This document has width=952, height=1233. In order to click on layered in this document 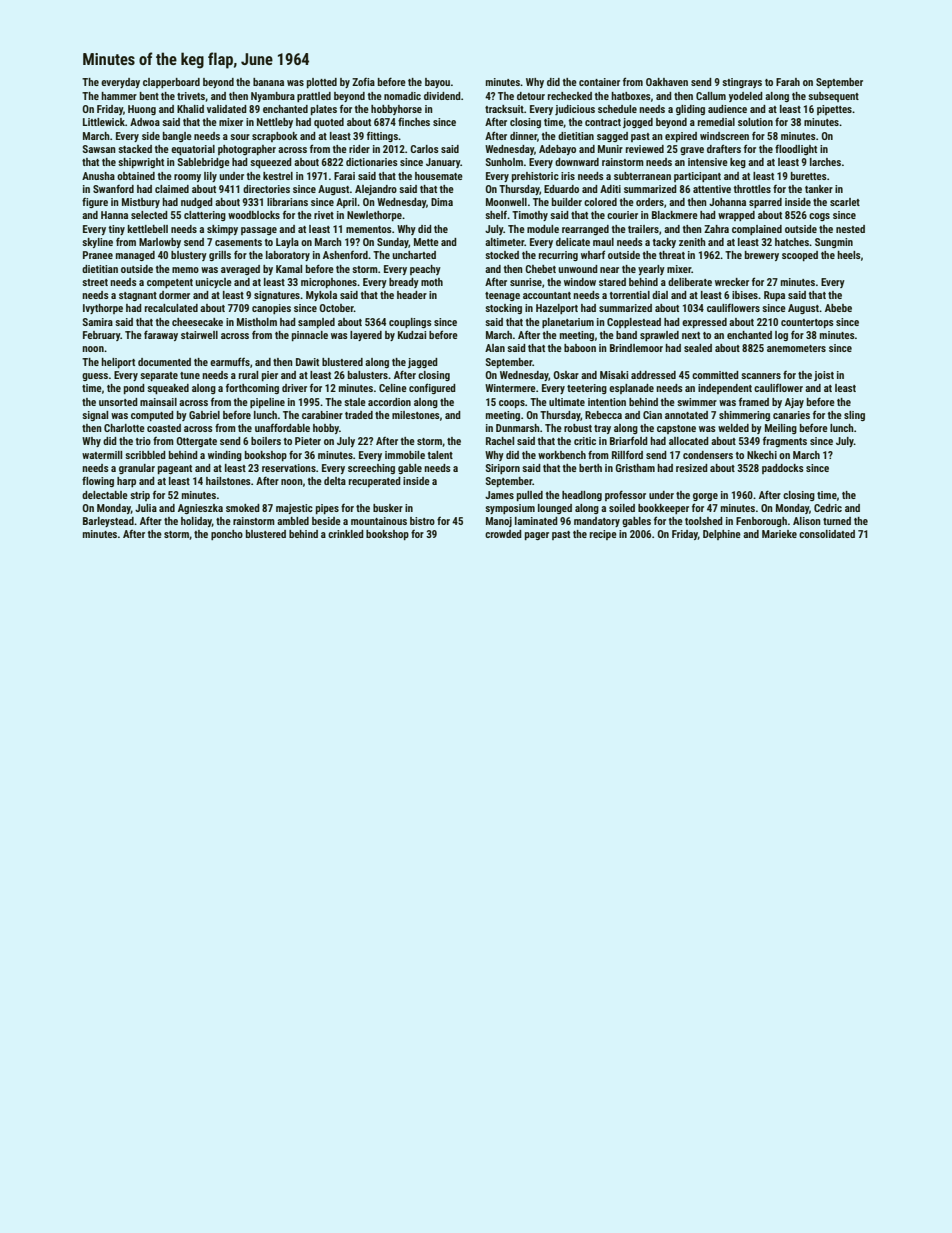, I will do `click(366, 336)`.
